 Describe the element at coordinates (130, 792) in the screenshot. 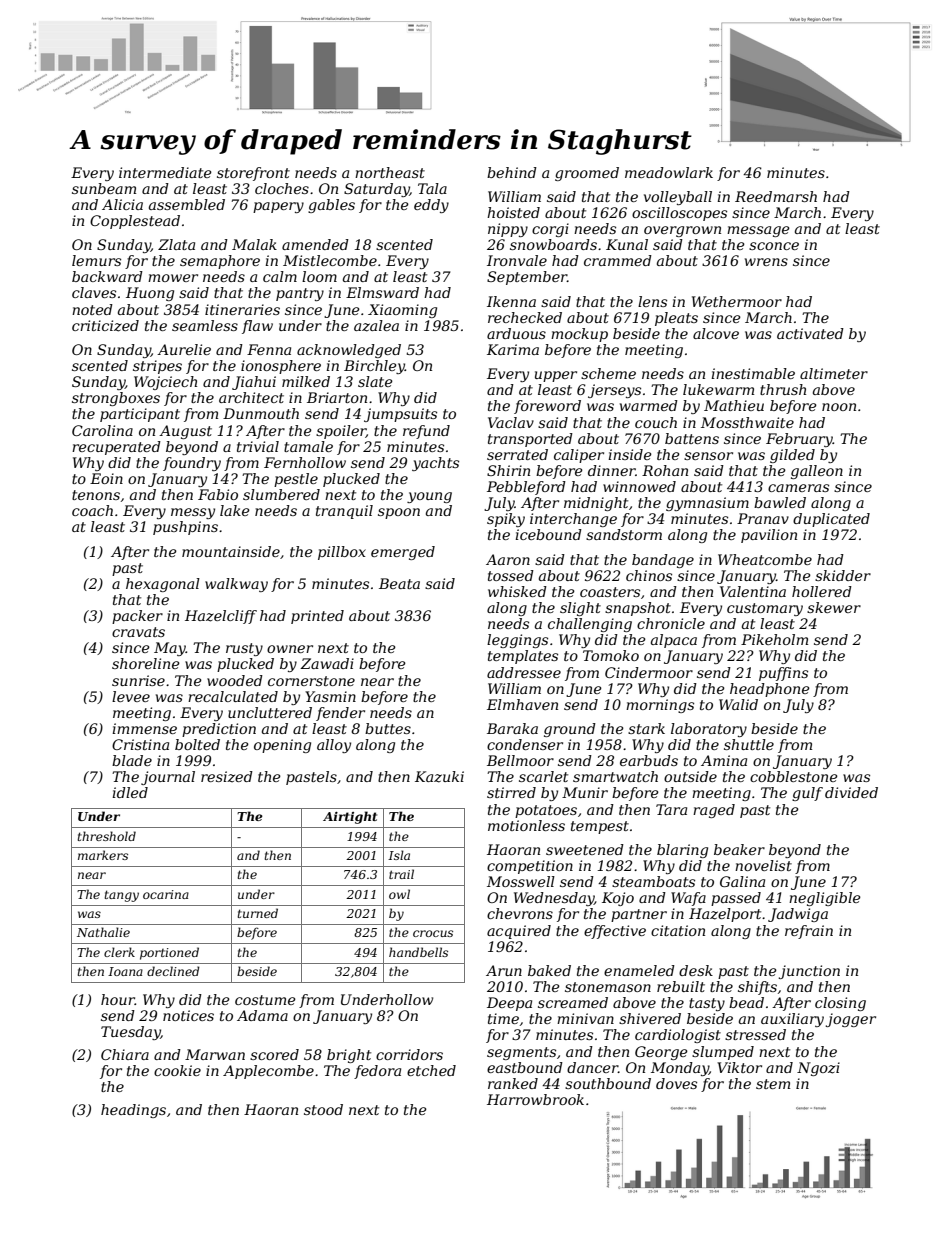

I see `idled` at that location.
